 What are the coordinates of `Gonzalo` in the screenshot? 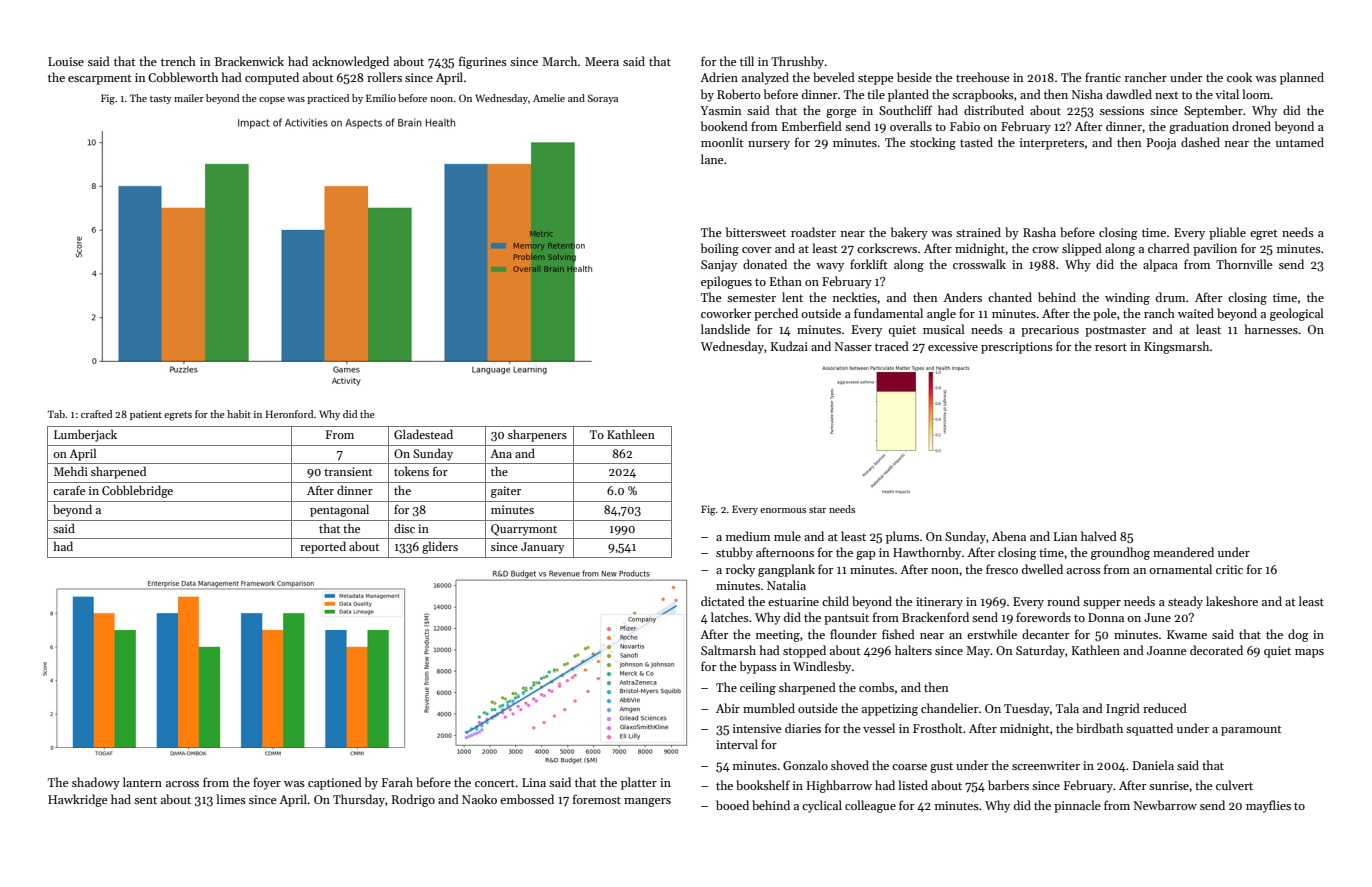 It's located at (805, 765).
